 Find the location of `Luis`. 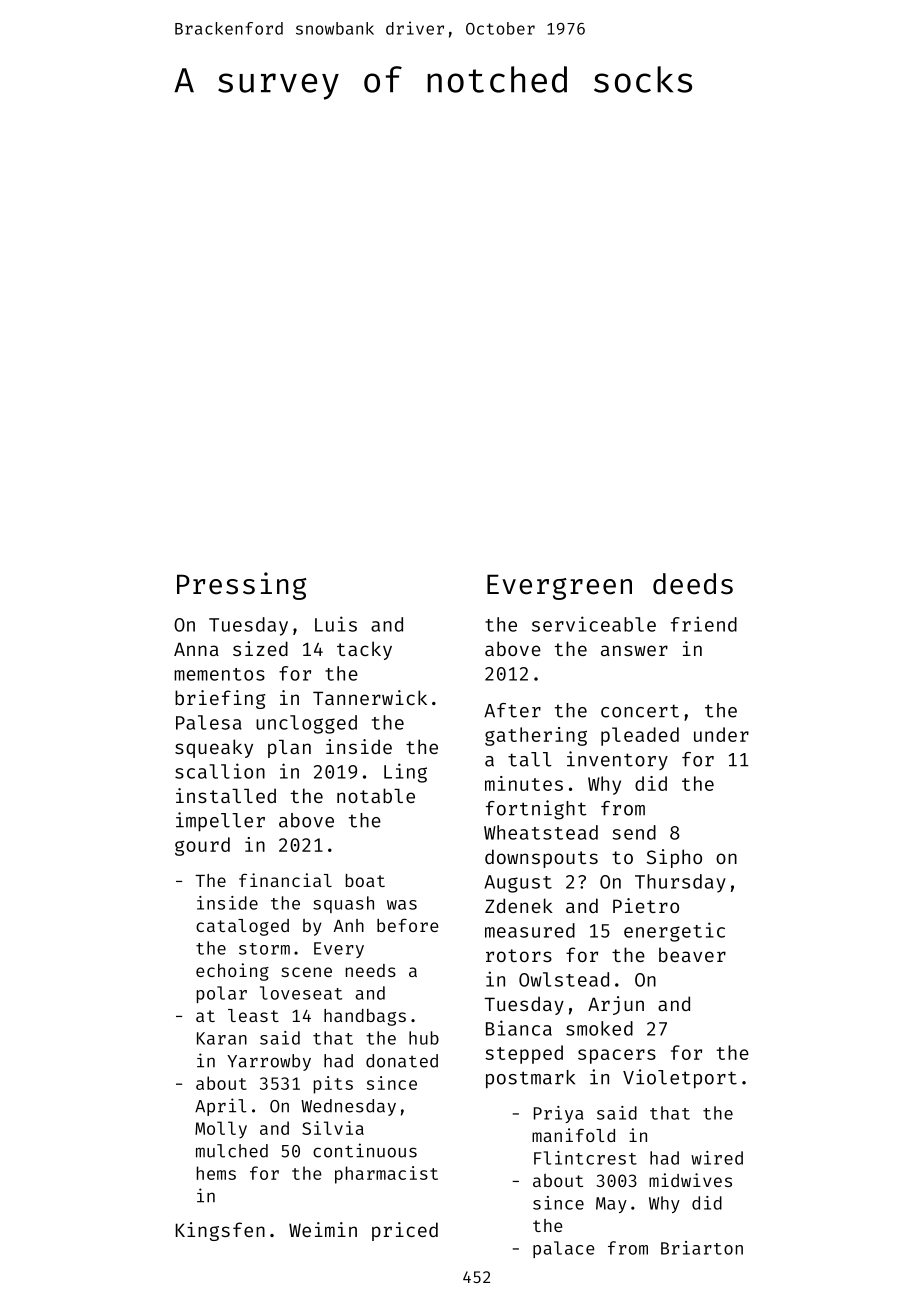

Luis is located at coordinates (336, 624).
